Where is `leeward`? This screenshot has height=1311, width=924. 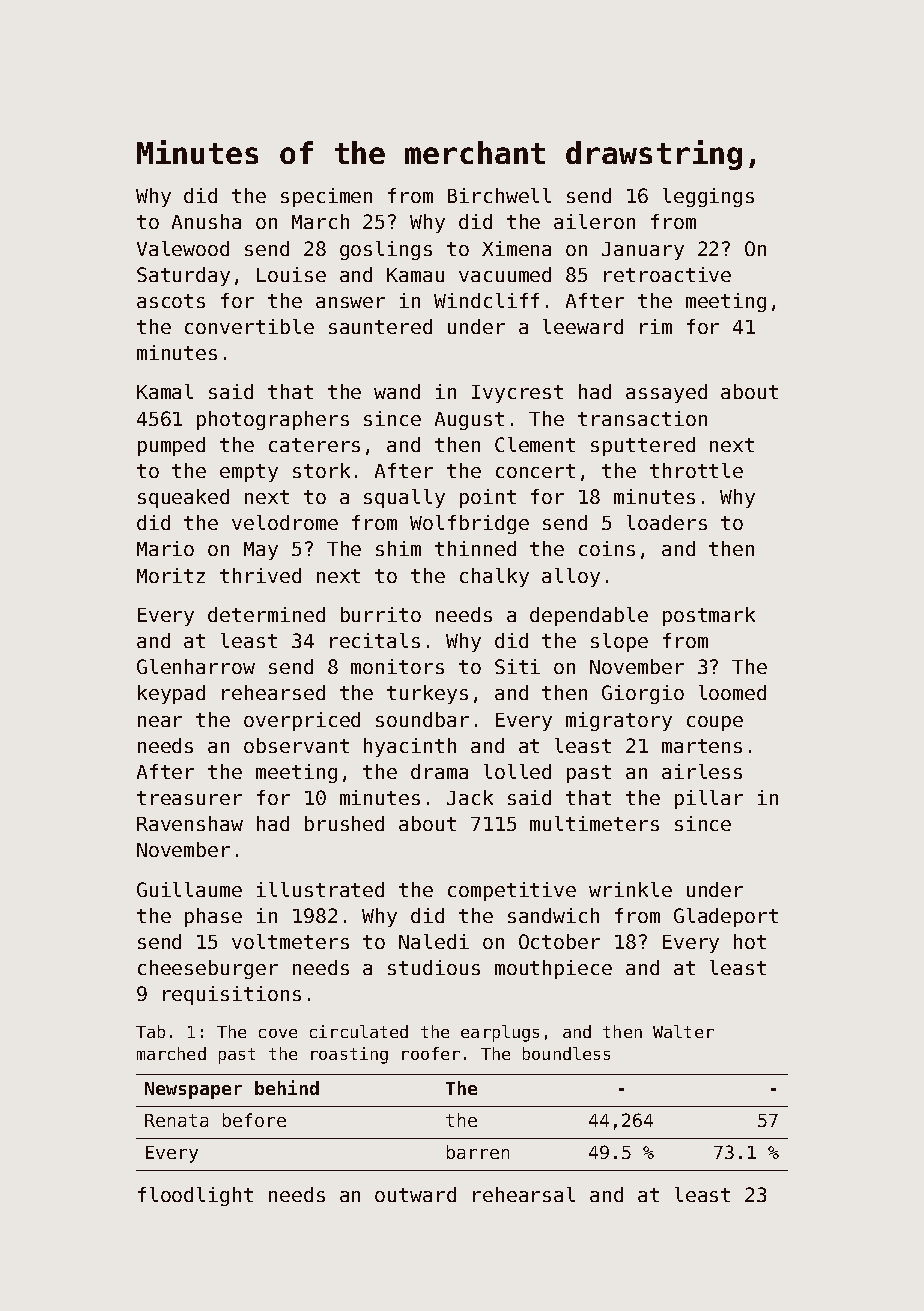
leeward is located at coordinates (583, 326).
